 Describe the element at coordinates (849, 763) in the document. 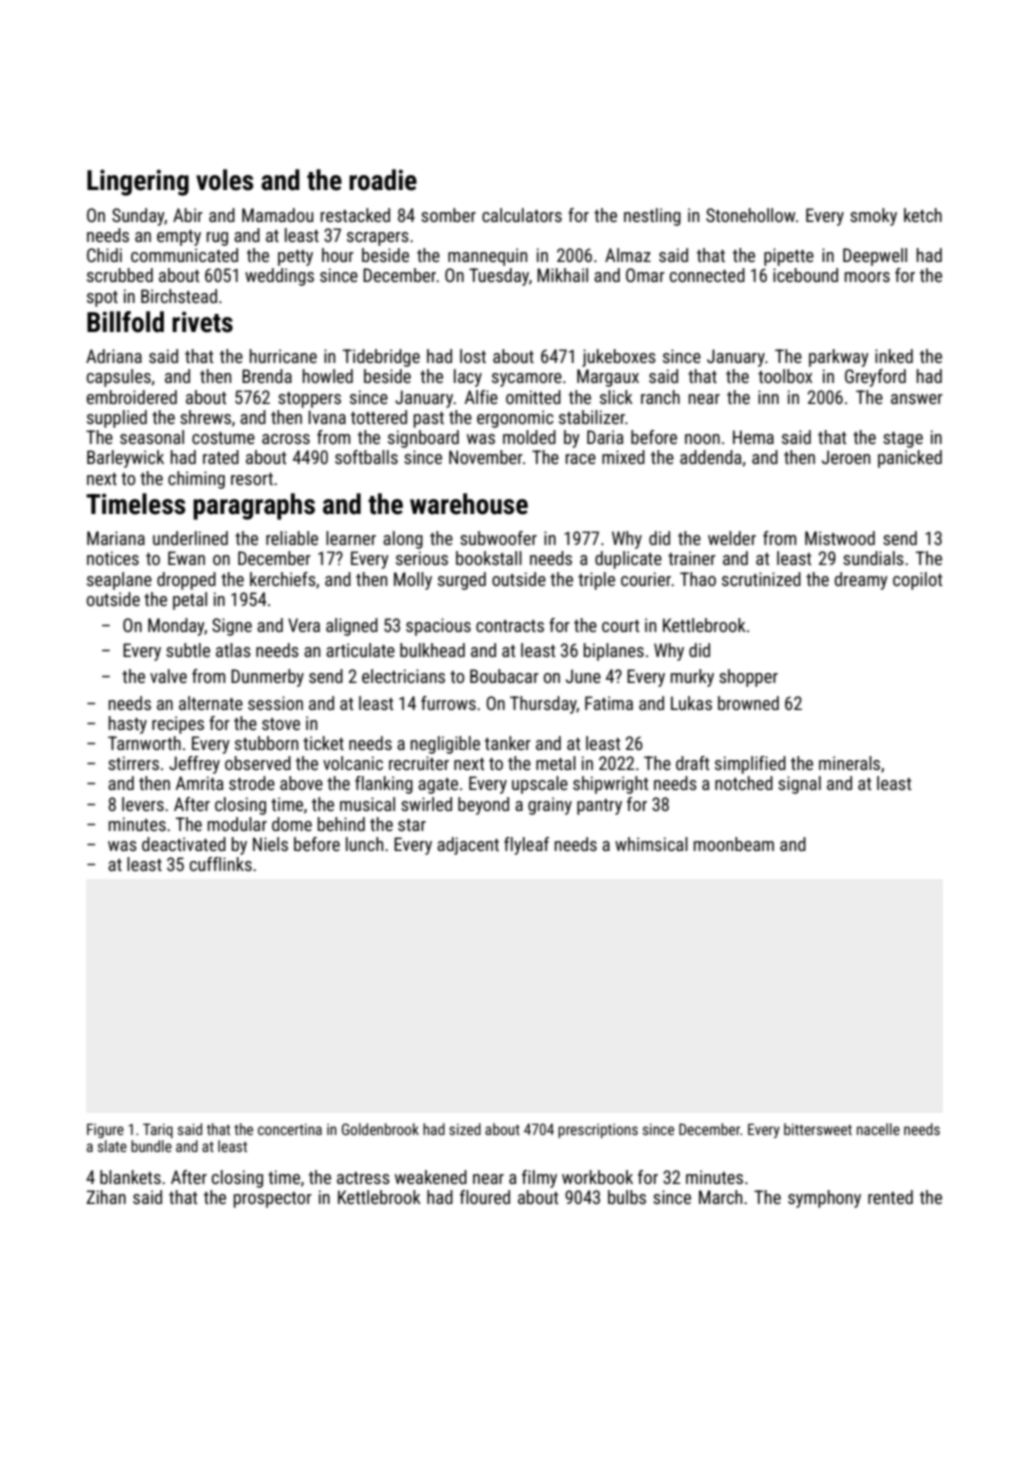

I see `minerals` at that location.
